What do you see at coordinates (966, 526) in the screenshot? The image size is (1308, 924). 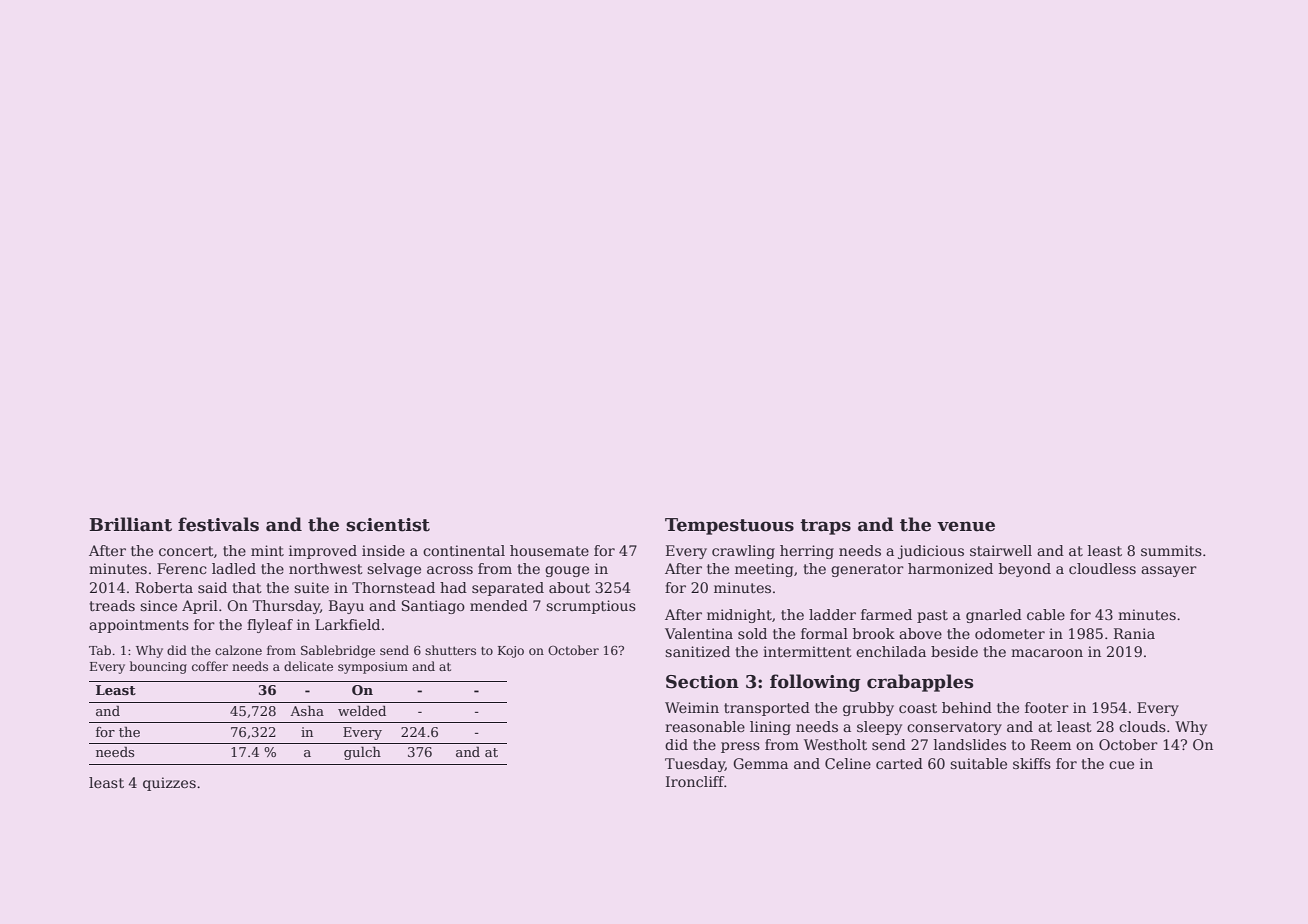 I see `venue` at bounding box center [966, 526].
